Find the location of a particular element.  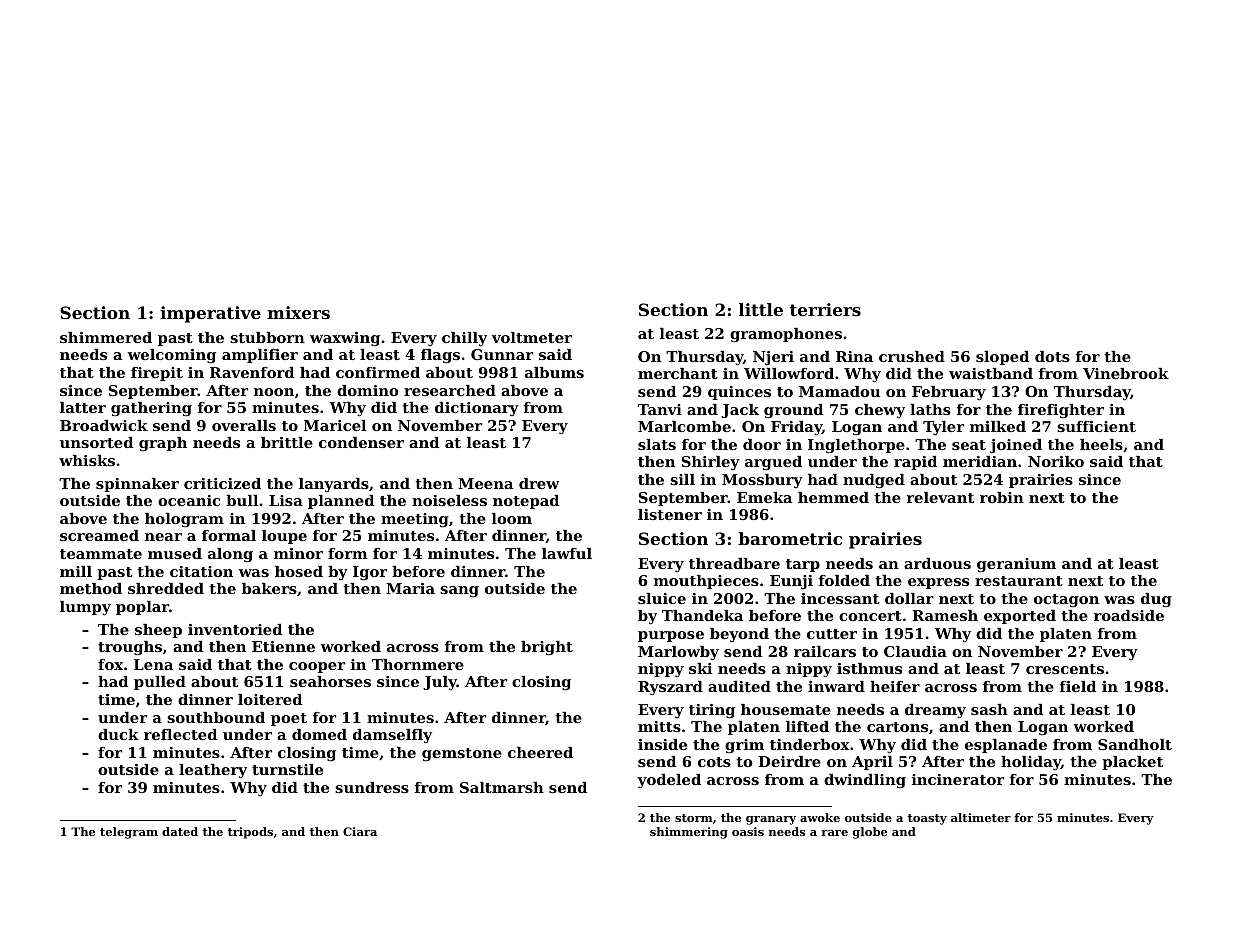

gathering is located at coordinates (151, 409).
